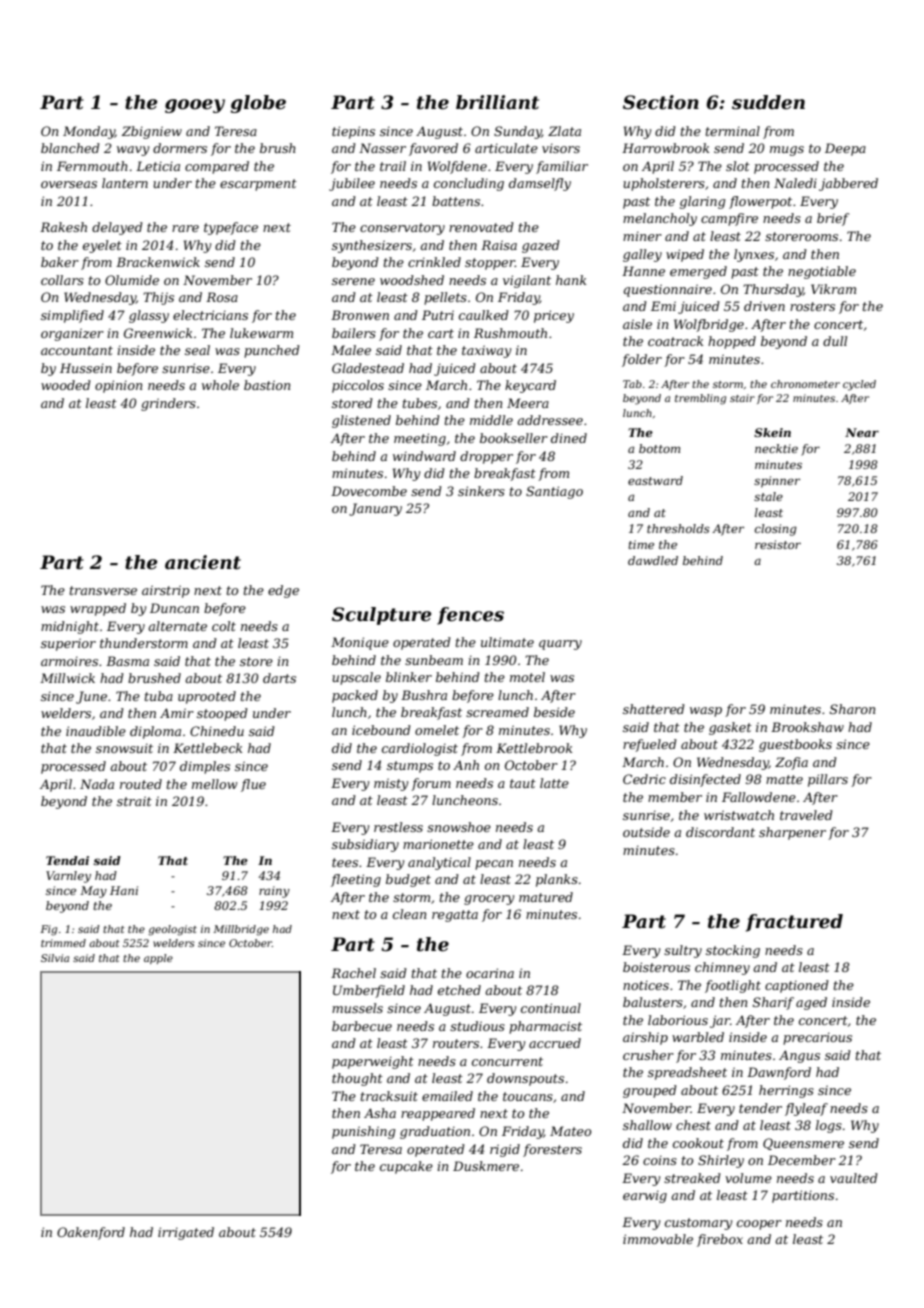 The width and height of the image is (924, 1308). I want to click on brilliant, so click(497, 102).
